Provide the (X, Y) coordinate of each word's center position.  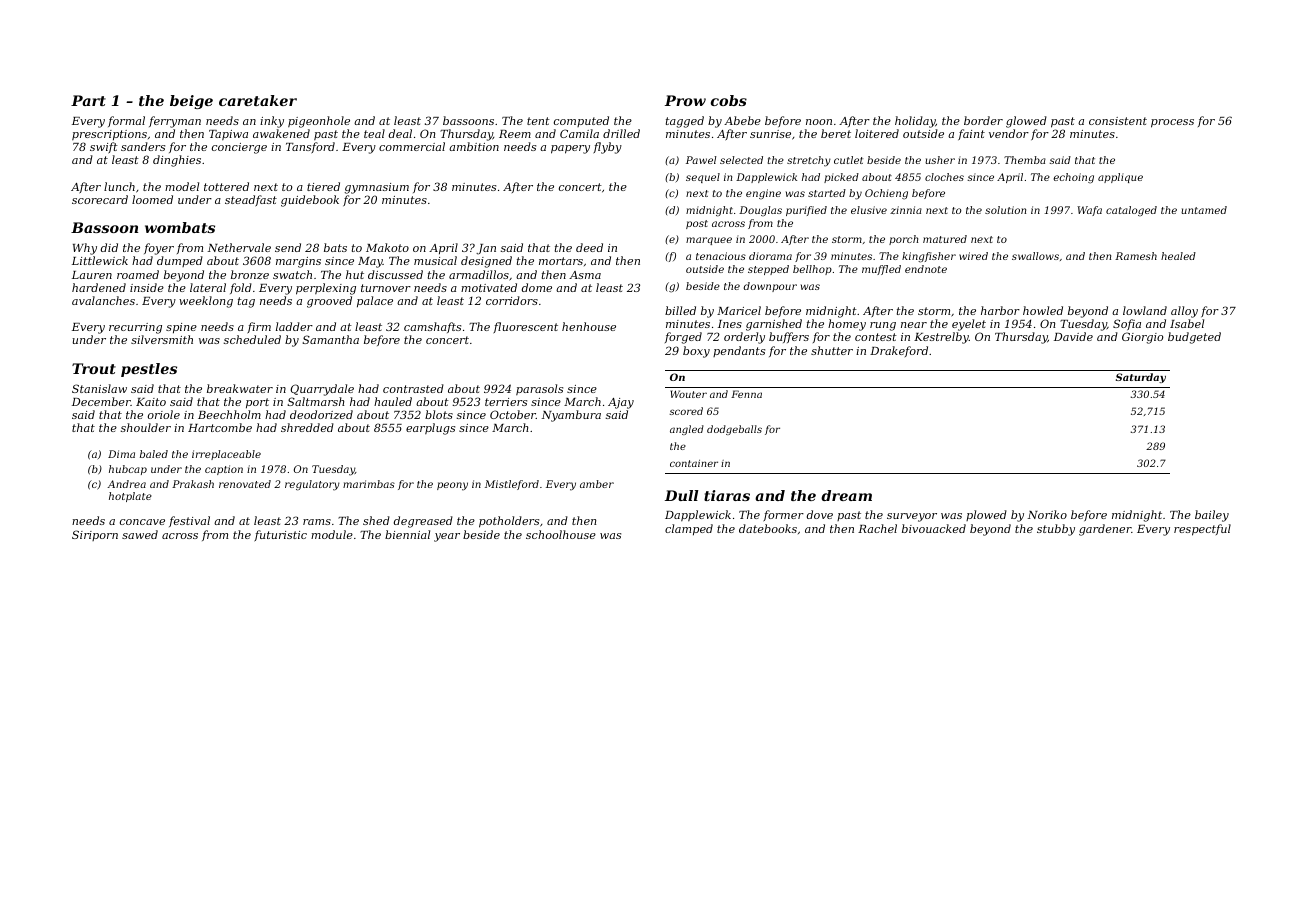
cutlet (848, 160)
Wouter (688, 394)
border (983, 120)
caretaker (258, 100)
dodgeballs (734, 430)
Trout (94, 368)
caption (224, 470)
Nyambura (571, 416)
